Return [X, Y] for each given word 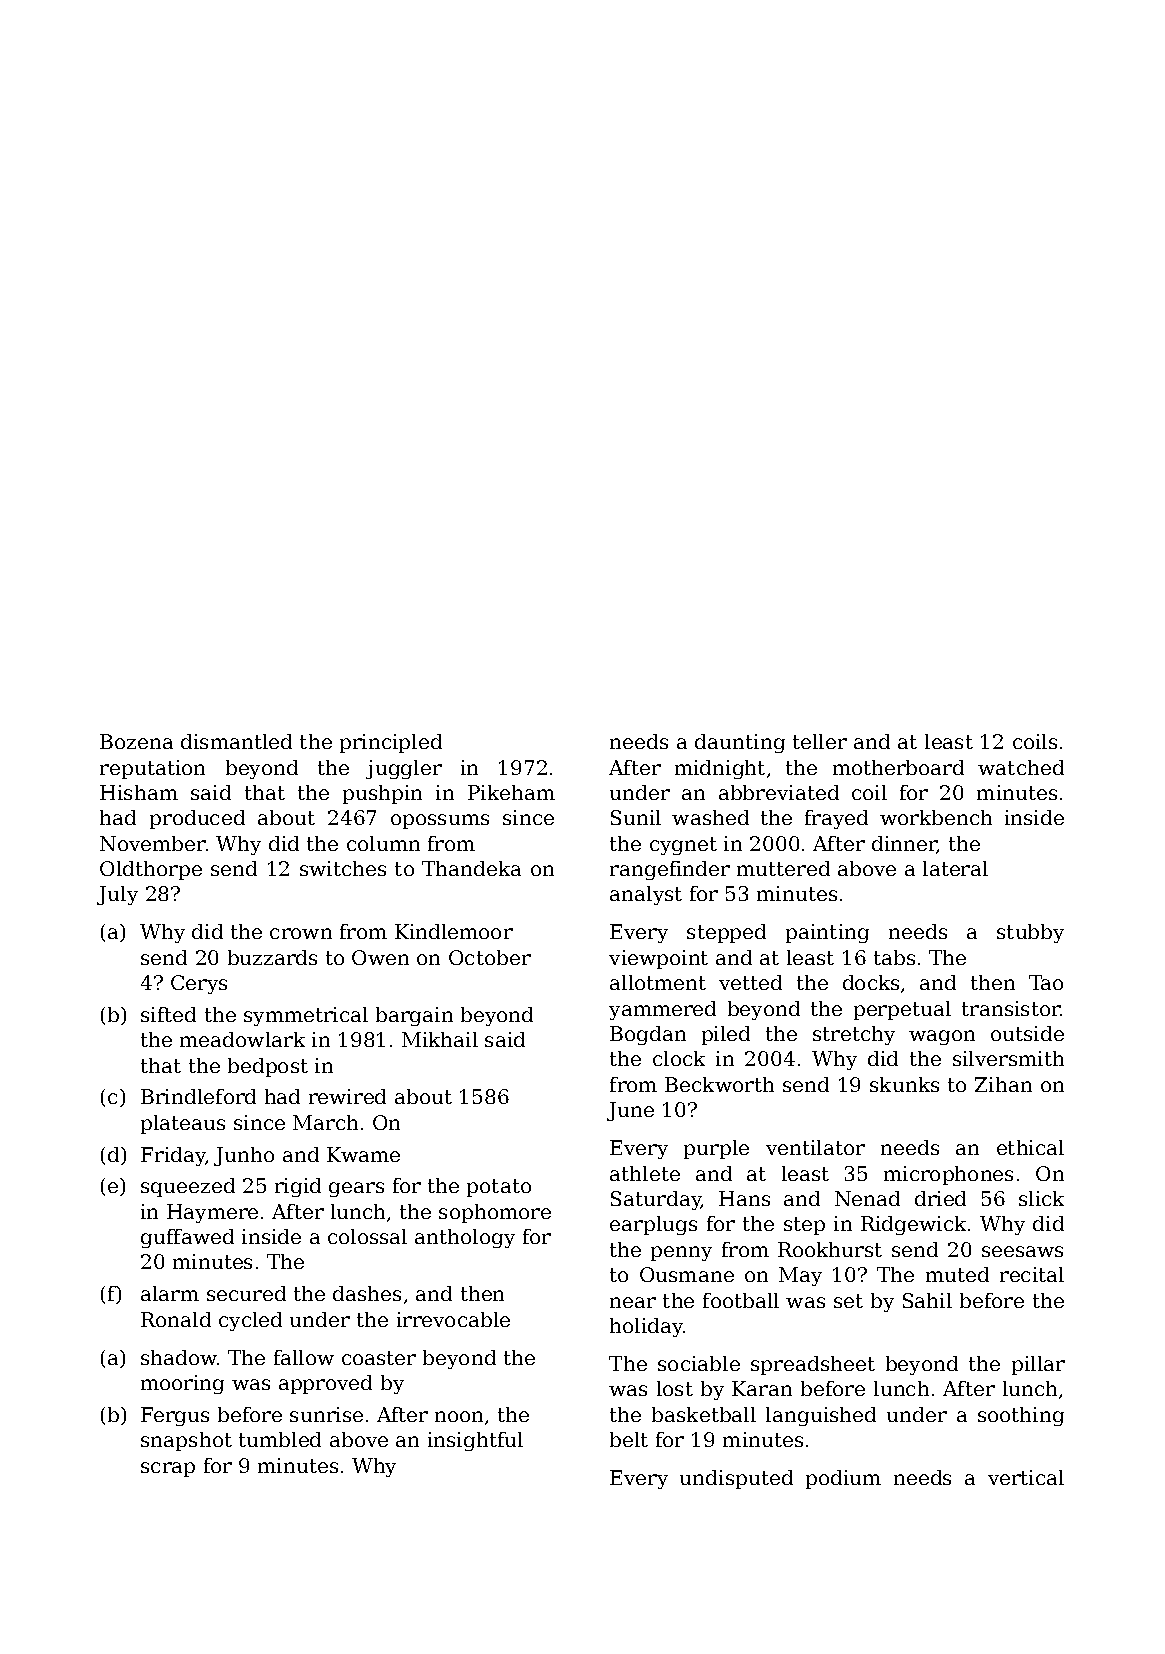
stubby [1030, 933]
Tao [1046, 982]
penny [681, 1253]
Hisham [139, 792]
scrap [168, 1469]
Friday [173, 1156]
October [490, 957]
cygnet [683, 846]
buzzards [272, 957]
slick [1041, 1198]
